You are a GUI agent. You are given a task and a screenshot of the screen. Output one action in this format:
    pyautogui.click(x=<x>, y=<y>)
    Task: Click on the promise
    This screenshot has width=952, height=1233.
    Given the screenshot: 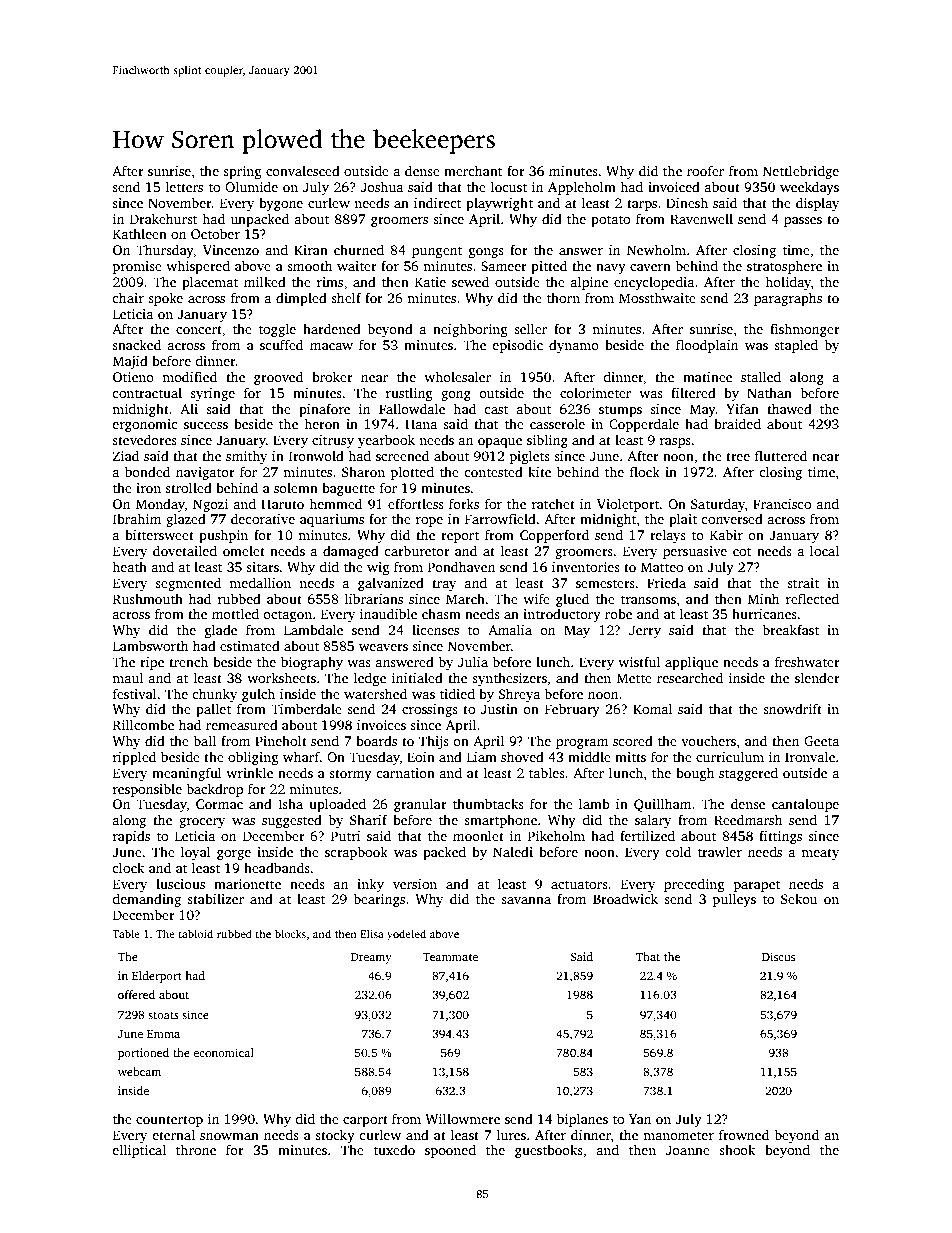 What is the action you would take?
    pyautogui.click(x=137, y=267)
